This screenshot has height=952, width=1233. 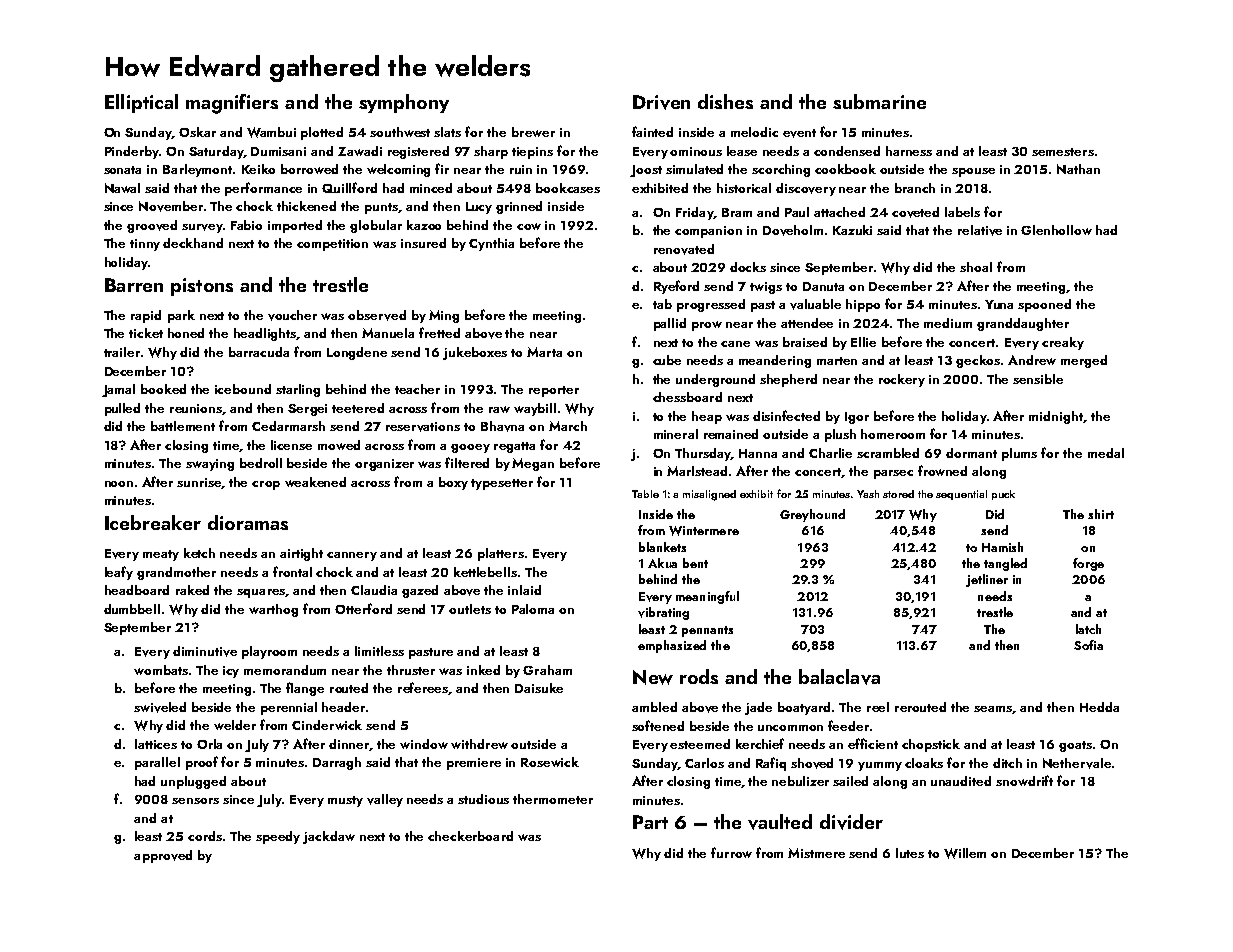 I want to click on approved, so click(x=163, y=856).
